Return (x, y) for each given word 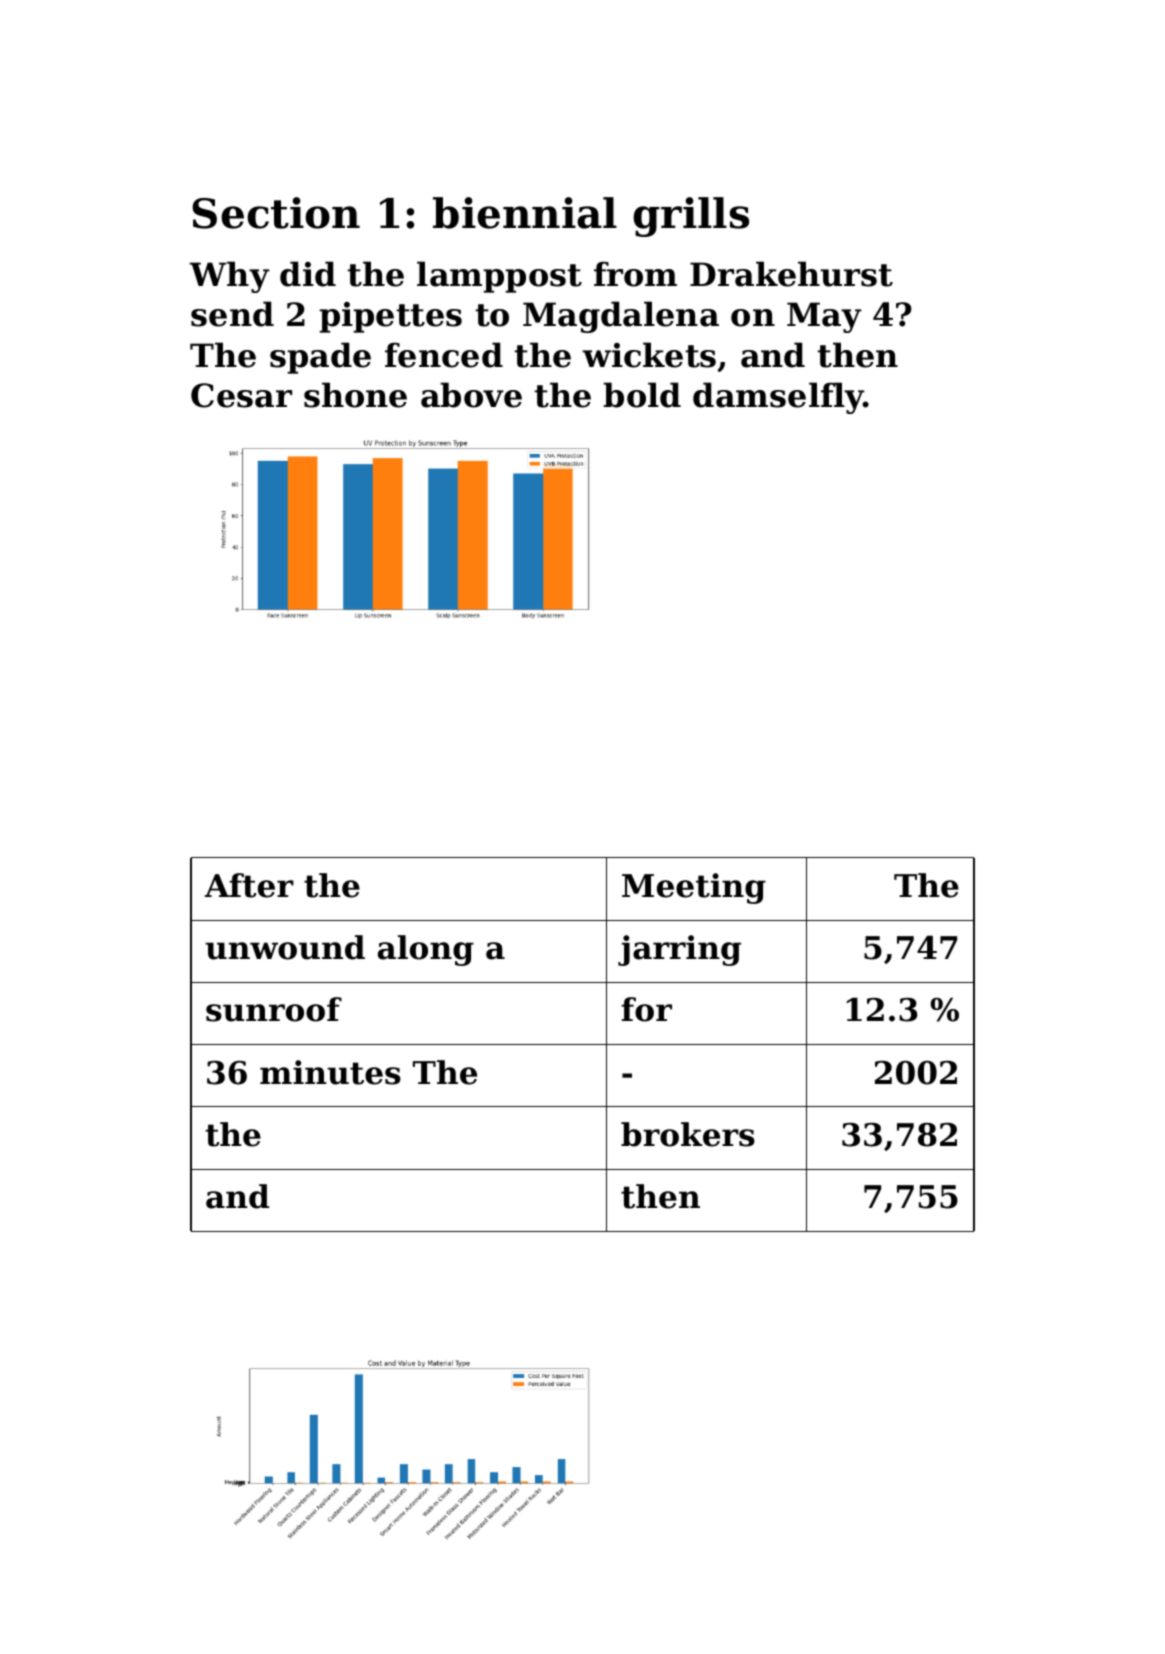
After (249, 885)
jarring (679, 950)
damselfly (778, 398)
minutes (330, 1072)
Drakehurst (791, 274)
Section (276, 213)
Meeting (694, 888)
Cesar (241, 395)
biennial (525, 213)
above (471, 395)
